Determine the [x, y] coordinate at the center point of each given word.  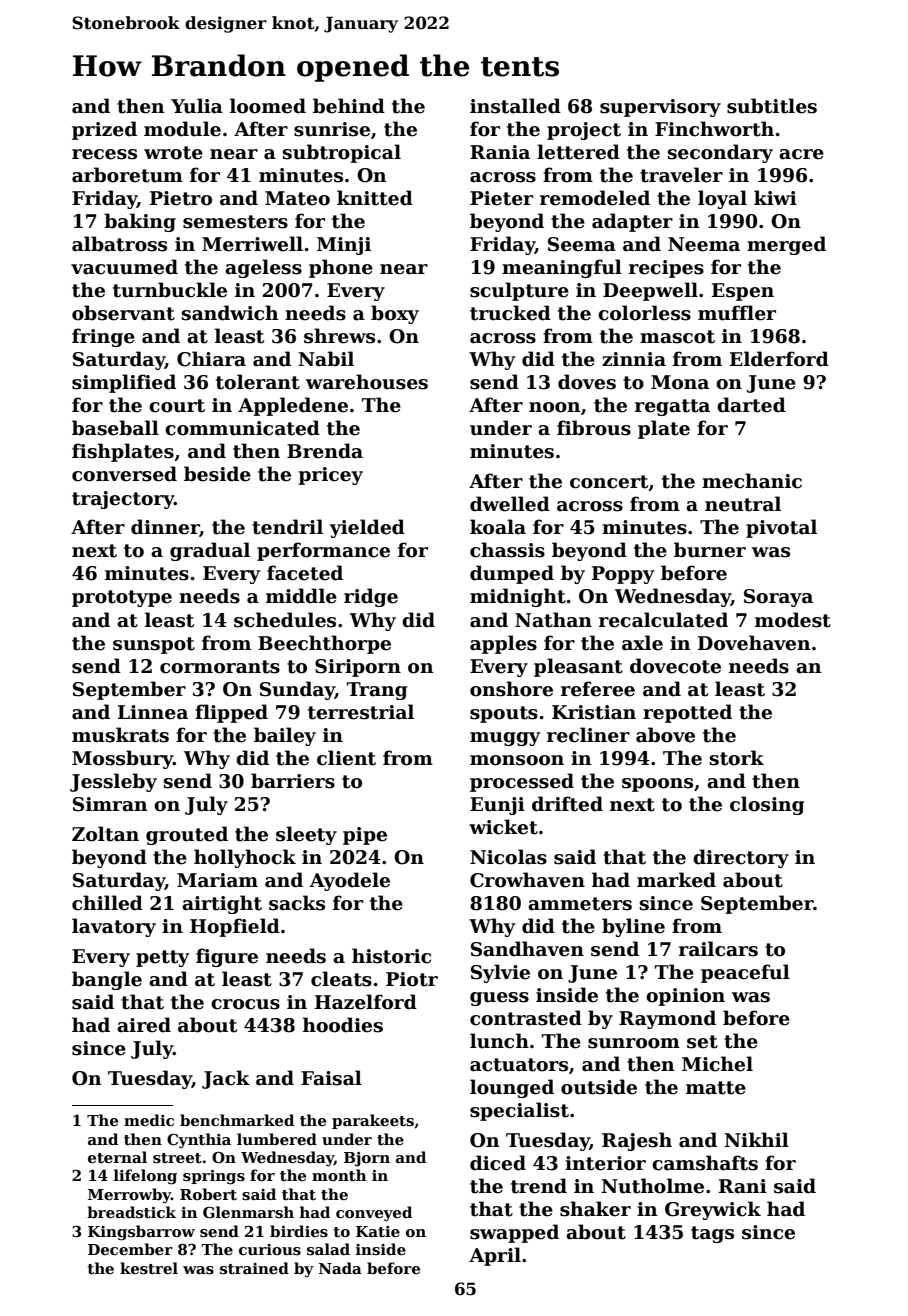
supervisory [660, 108]
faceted [305, 573]
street [177, 1158]
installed [515, 106]
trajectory [123, 500]
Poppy [623, 575]
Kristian [594, 712]
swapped [514, 1233]
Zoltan [105, 834]
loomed [268, 106]
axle [642, 643]
